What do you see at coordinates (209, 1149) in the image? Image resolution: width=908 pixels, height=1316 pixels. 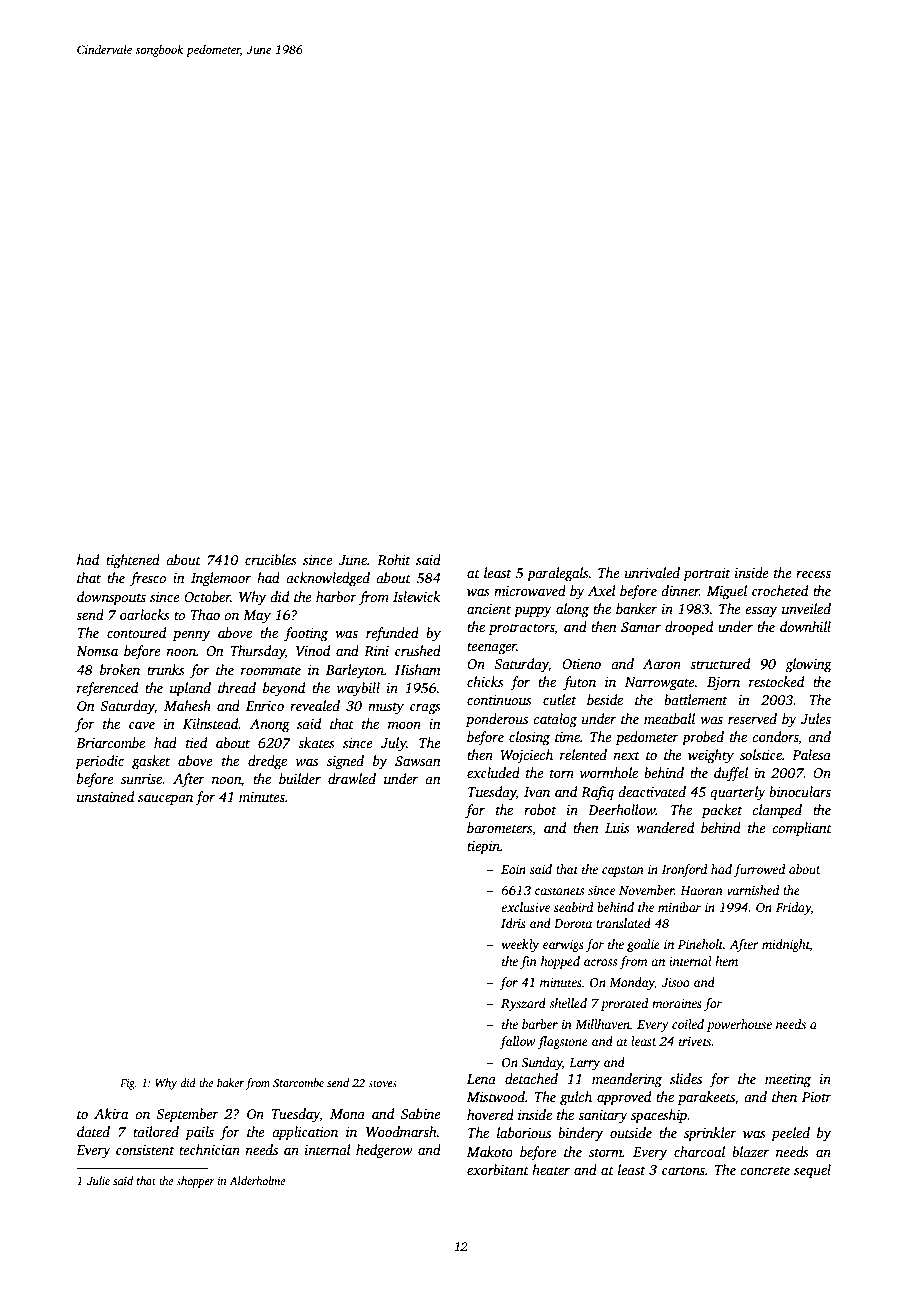 I see `technician` at bounding box center [209, 1149].
